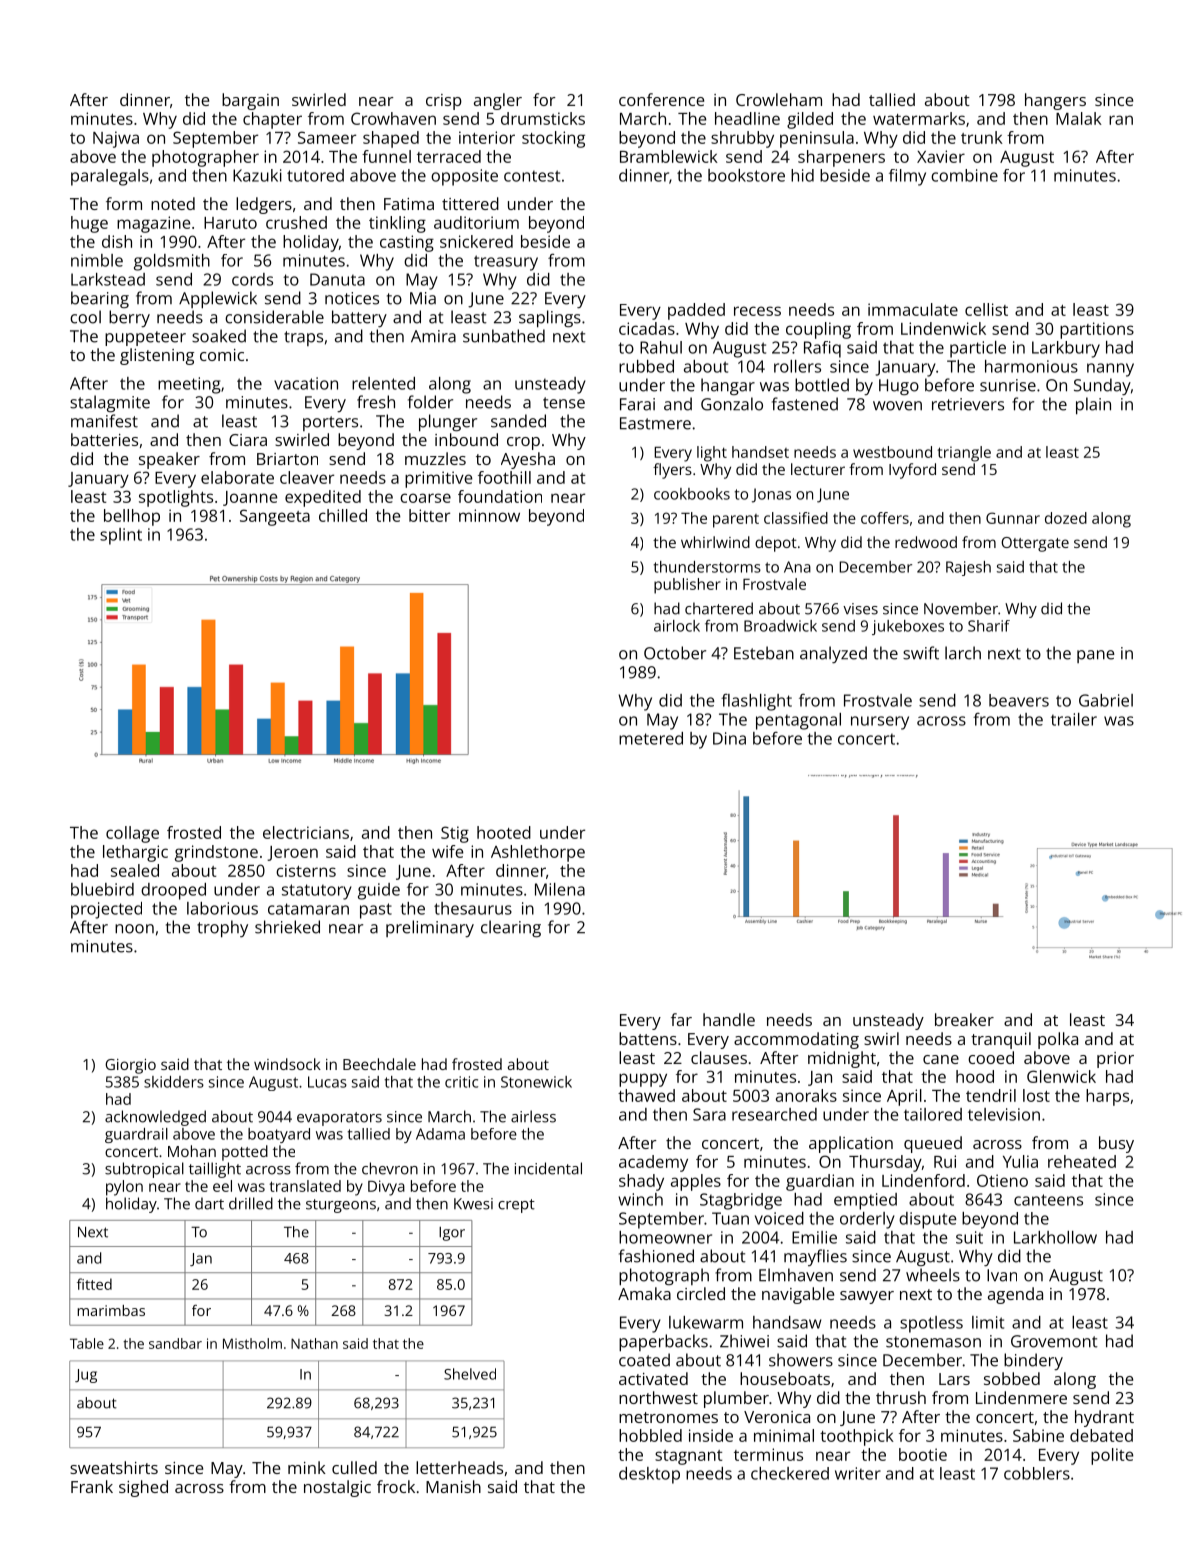 Image resolution: width=1204 pixels, height=1558 pixels. Describe the element at coordinates (560, 889) in the screenshot. I see `Milena` at that location.
